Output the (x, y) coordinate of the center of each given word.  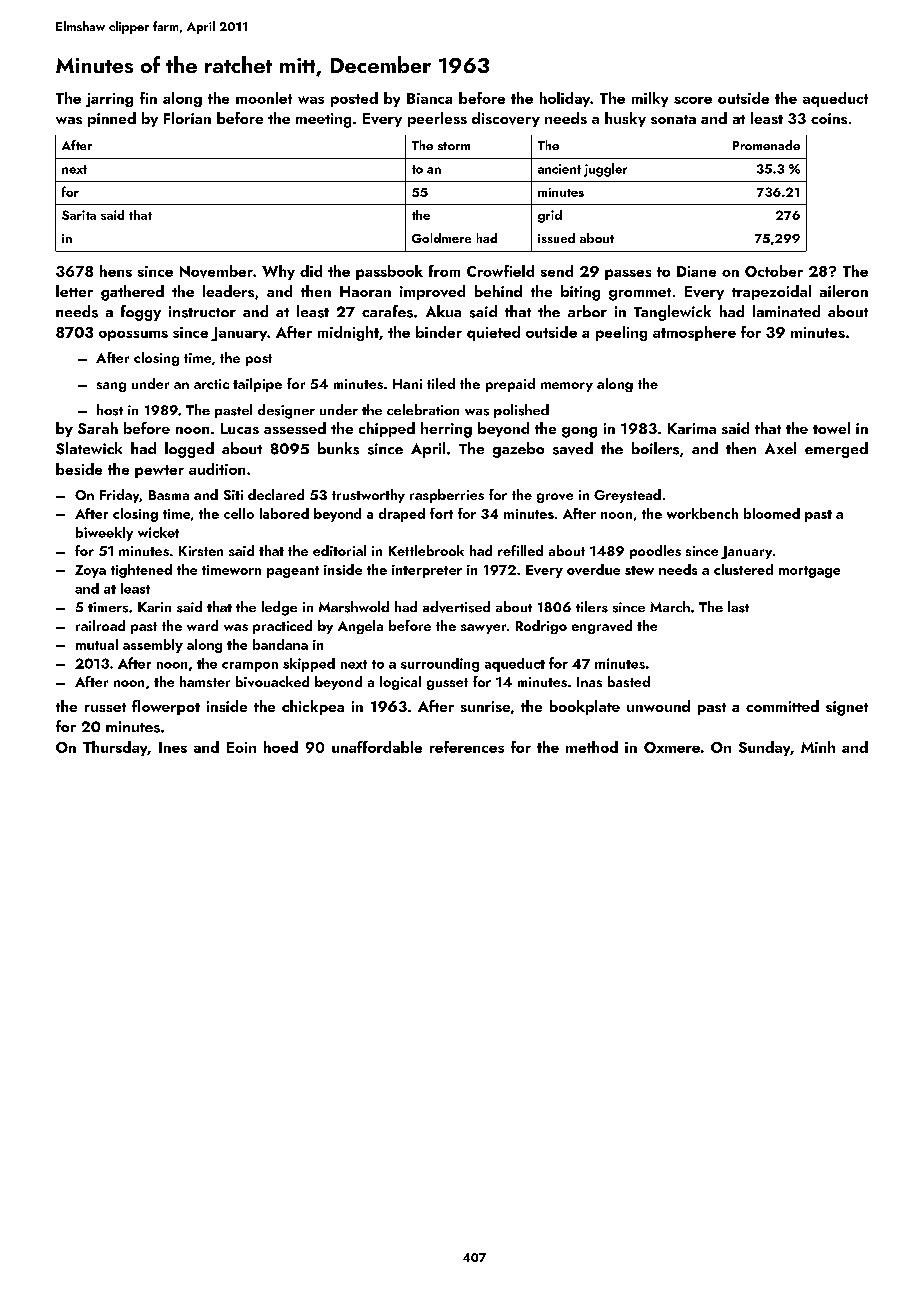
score (693, 100)
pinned (112, 119)
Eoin (241, 747)
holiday (565, 99)
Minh (818, 747)
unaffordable (377, 747)
